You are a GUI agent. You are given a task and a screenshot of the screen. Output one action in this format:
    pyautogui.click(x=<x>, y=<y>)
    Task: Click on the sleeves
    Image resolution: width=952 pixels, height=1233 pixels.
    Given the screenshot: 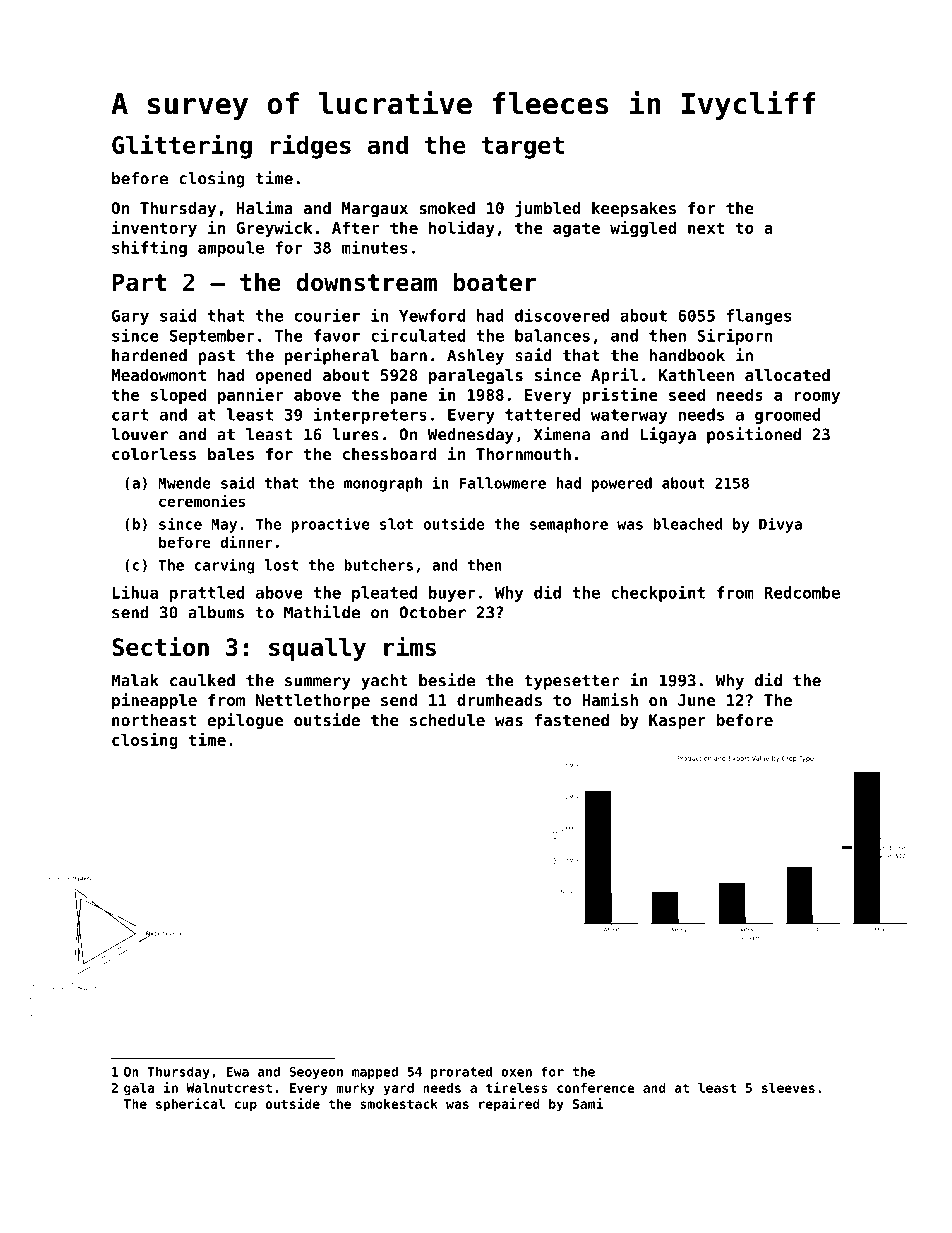 What is the action you would take?
    pyautogui.click(x=788, y=1088)
